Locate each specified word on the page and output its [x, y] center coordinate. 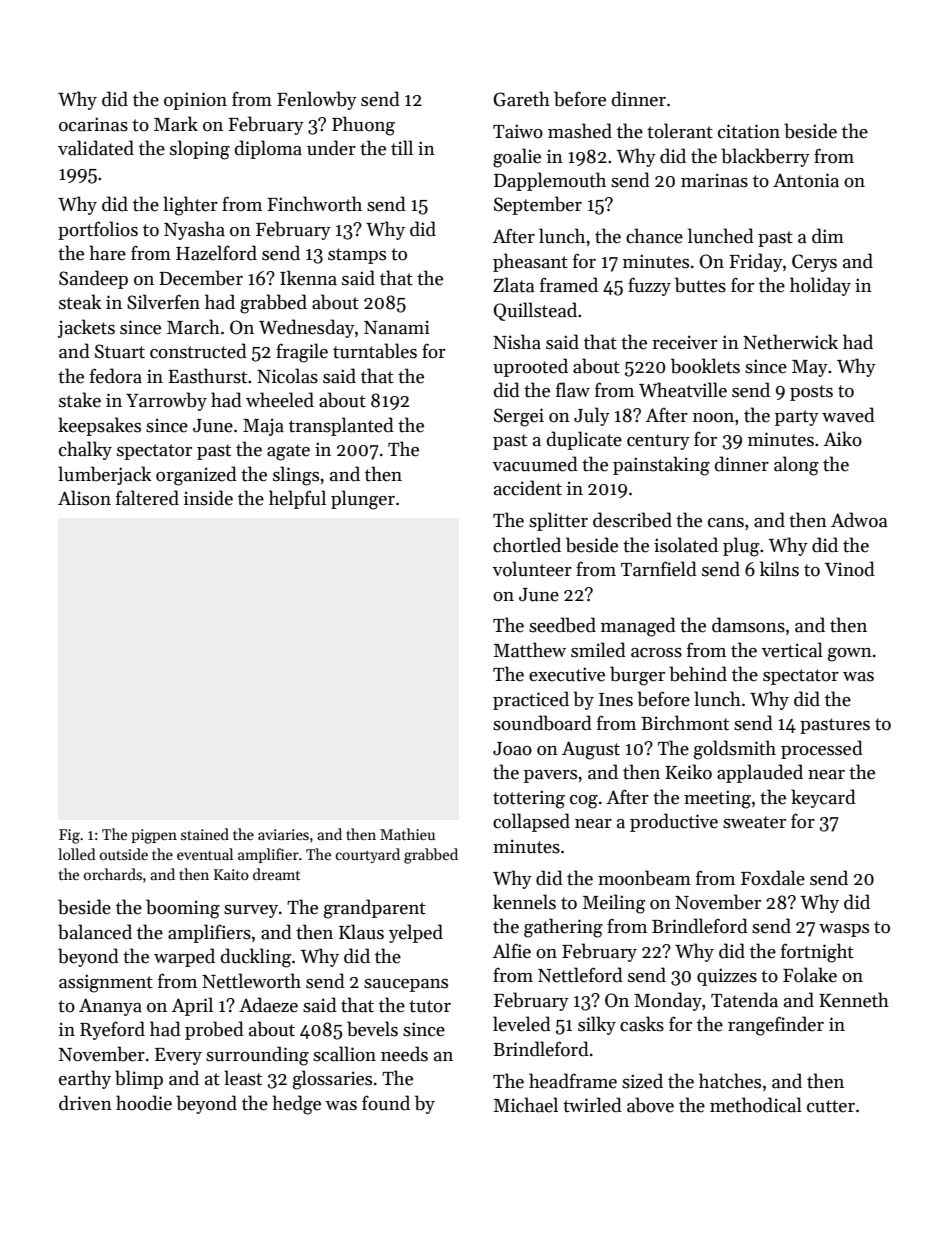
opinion [195, 101]
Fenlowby [317, 100]
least [243, 1078]
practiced [531, 700]
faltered [147, 498]
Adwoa [859, 520]
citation [749, 131]
